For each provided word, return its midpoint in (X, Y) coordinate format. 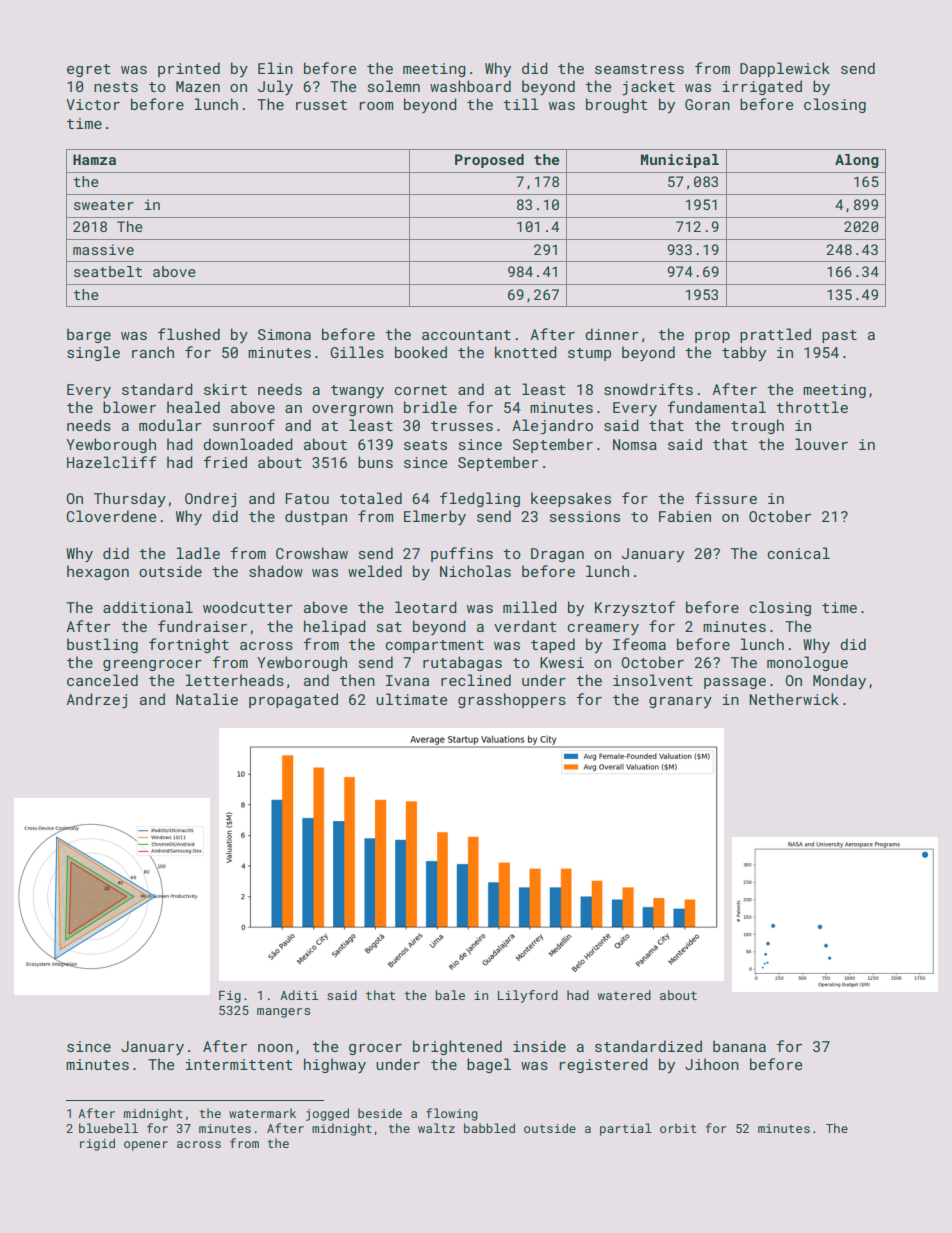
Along (857, 161)
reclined (476, 680)
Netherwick (794, 699)
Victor (93, 104)
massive (103, 249)
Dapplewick (785, 69)
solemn (394, 86)
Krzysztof (635, 608)
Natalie (207, 699)
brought (616, 105)
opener (146, 1146)
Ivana (407, 680)
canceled (102, 680)
